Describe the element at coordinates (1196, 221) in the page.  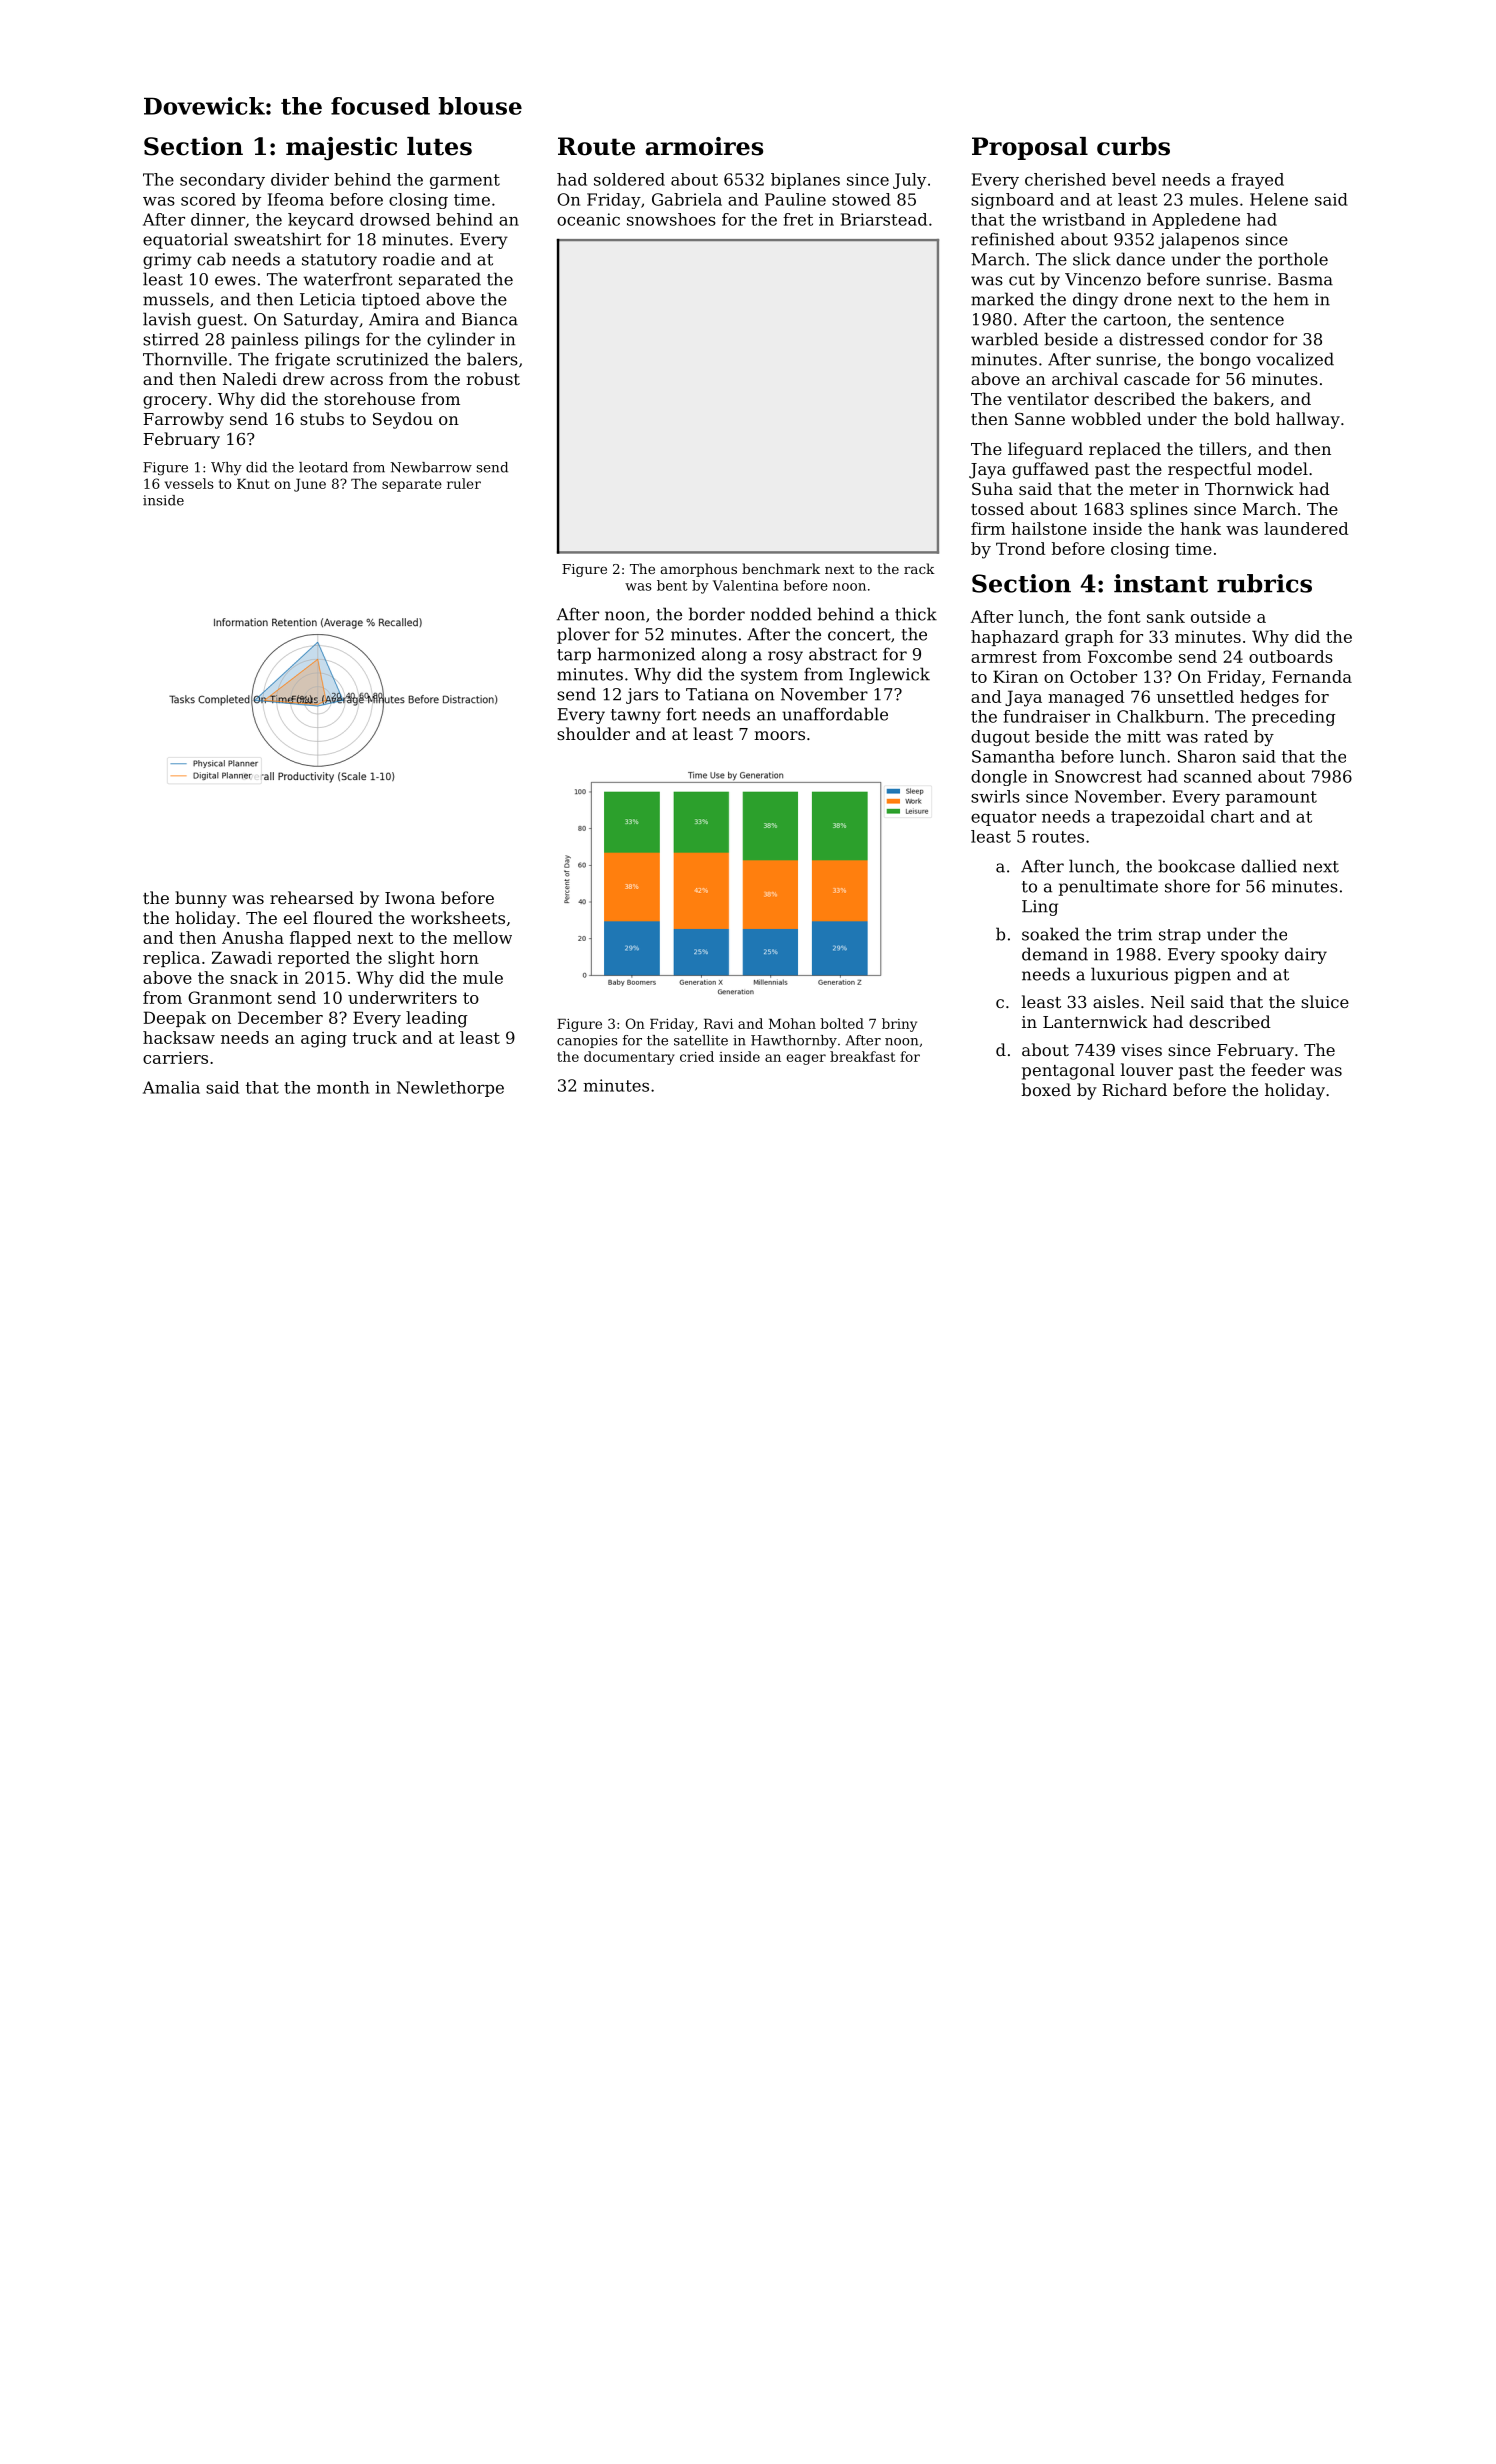
I see `Appledene` at that location.
